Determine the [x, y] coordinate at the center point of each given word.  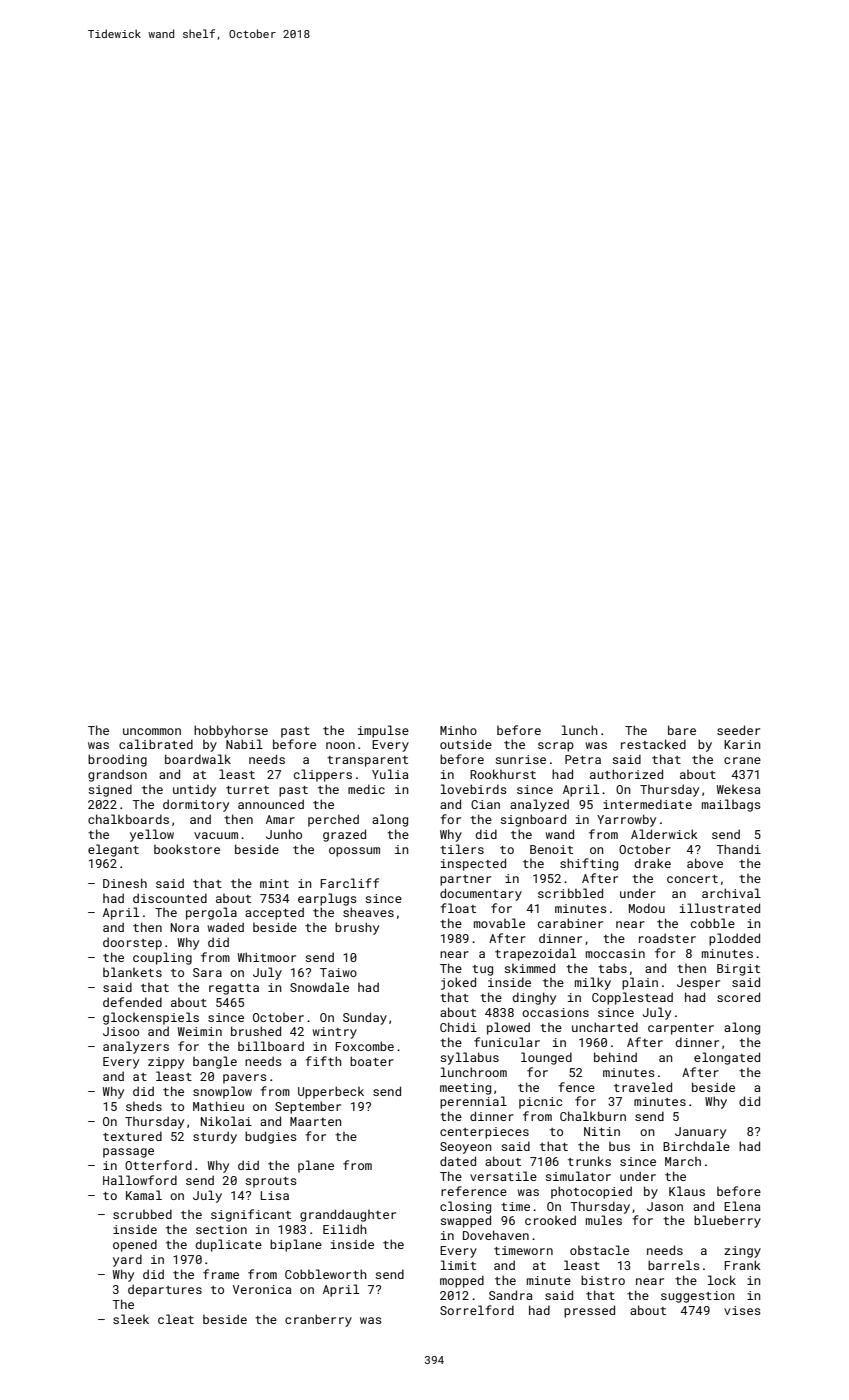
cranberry [318, 1320]
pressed [589, 1311]
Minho [458, 730]
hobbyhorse [231, 731]
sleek [131, 1319]
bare [682, 730]
